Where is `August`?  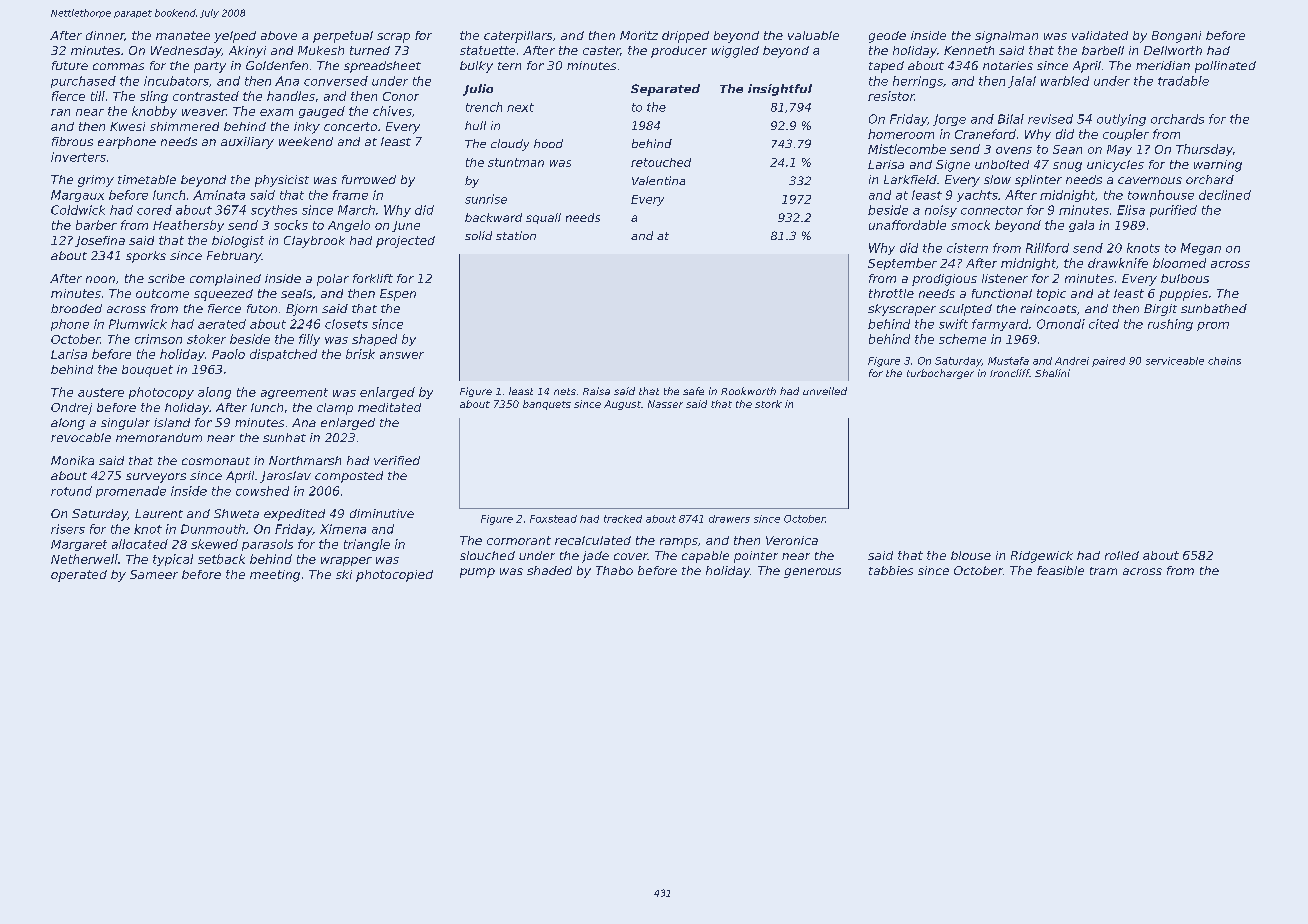 August is located at coordinates (622, 405).
